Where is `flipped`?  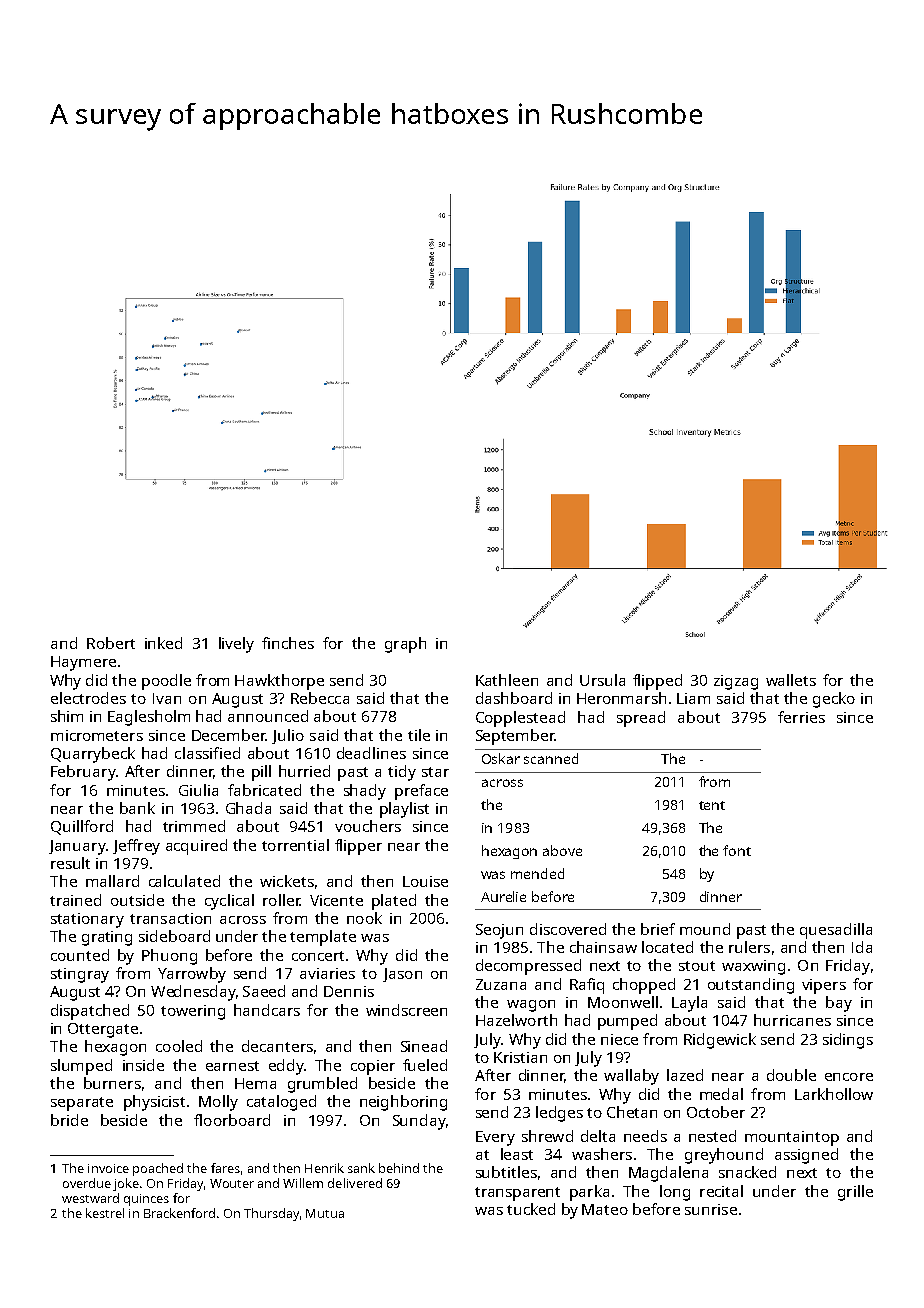 flipped is located at coordinates (657, 682).
